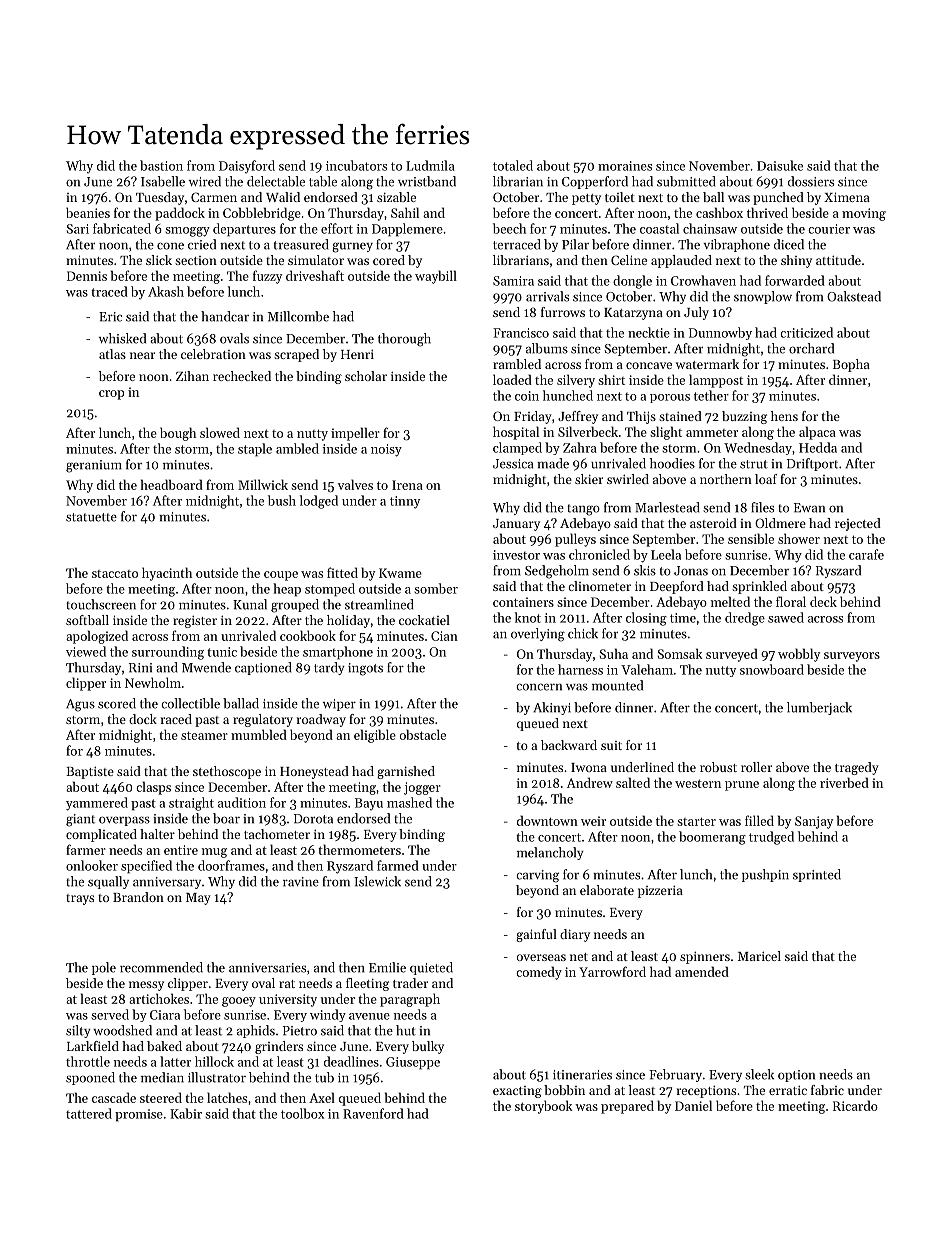 The image size is (952, 1233). What do you see at coordinates (819, 708) in the image?
I see `lumberjack` at bounding box center [819, 708].
